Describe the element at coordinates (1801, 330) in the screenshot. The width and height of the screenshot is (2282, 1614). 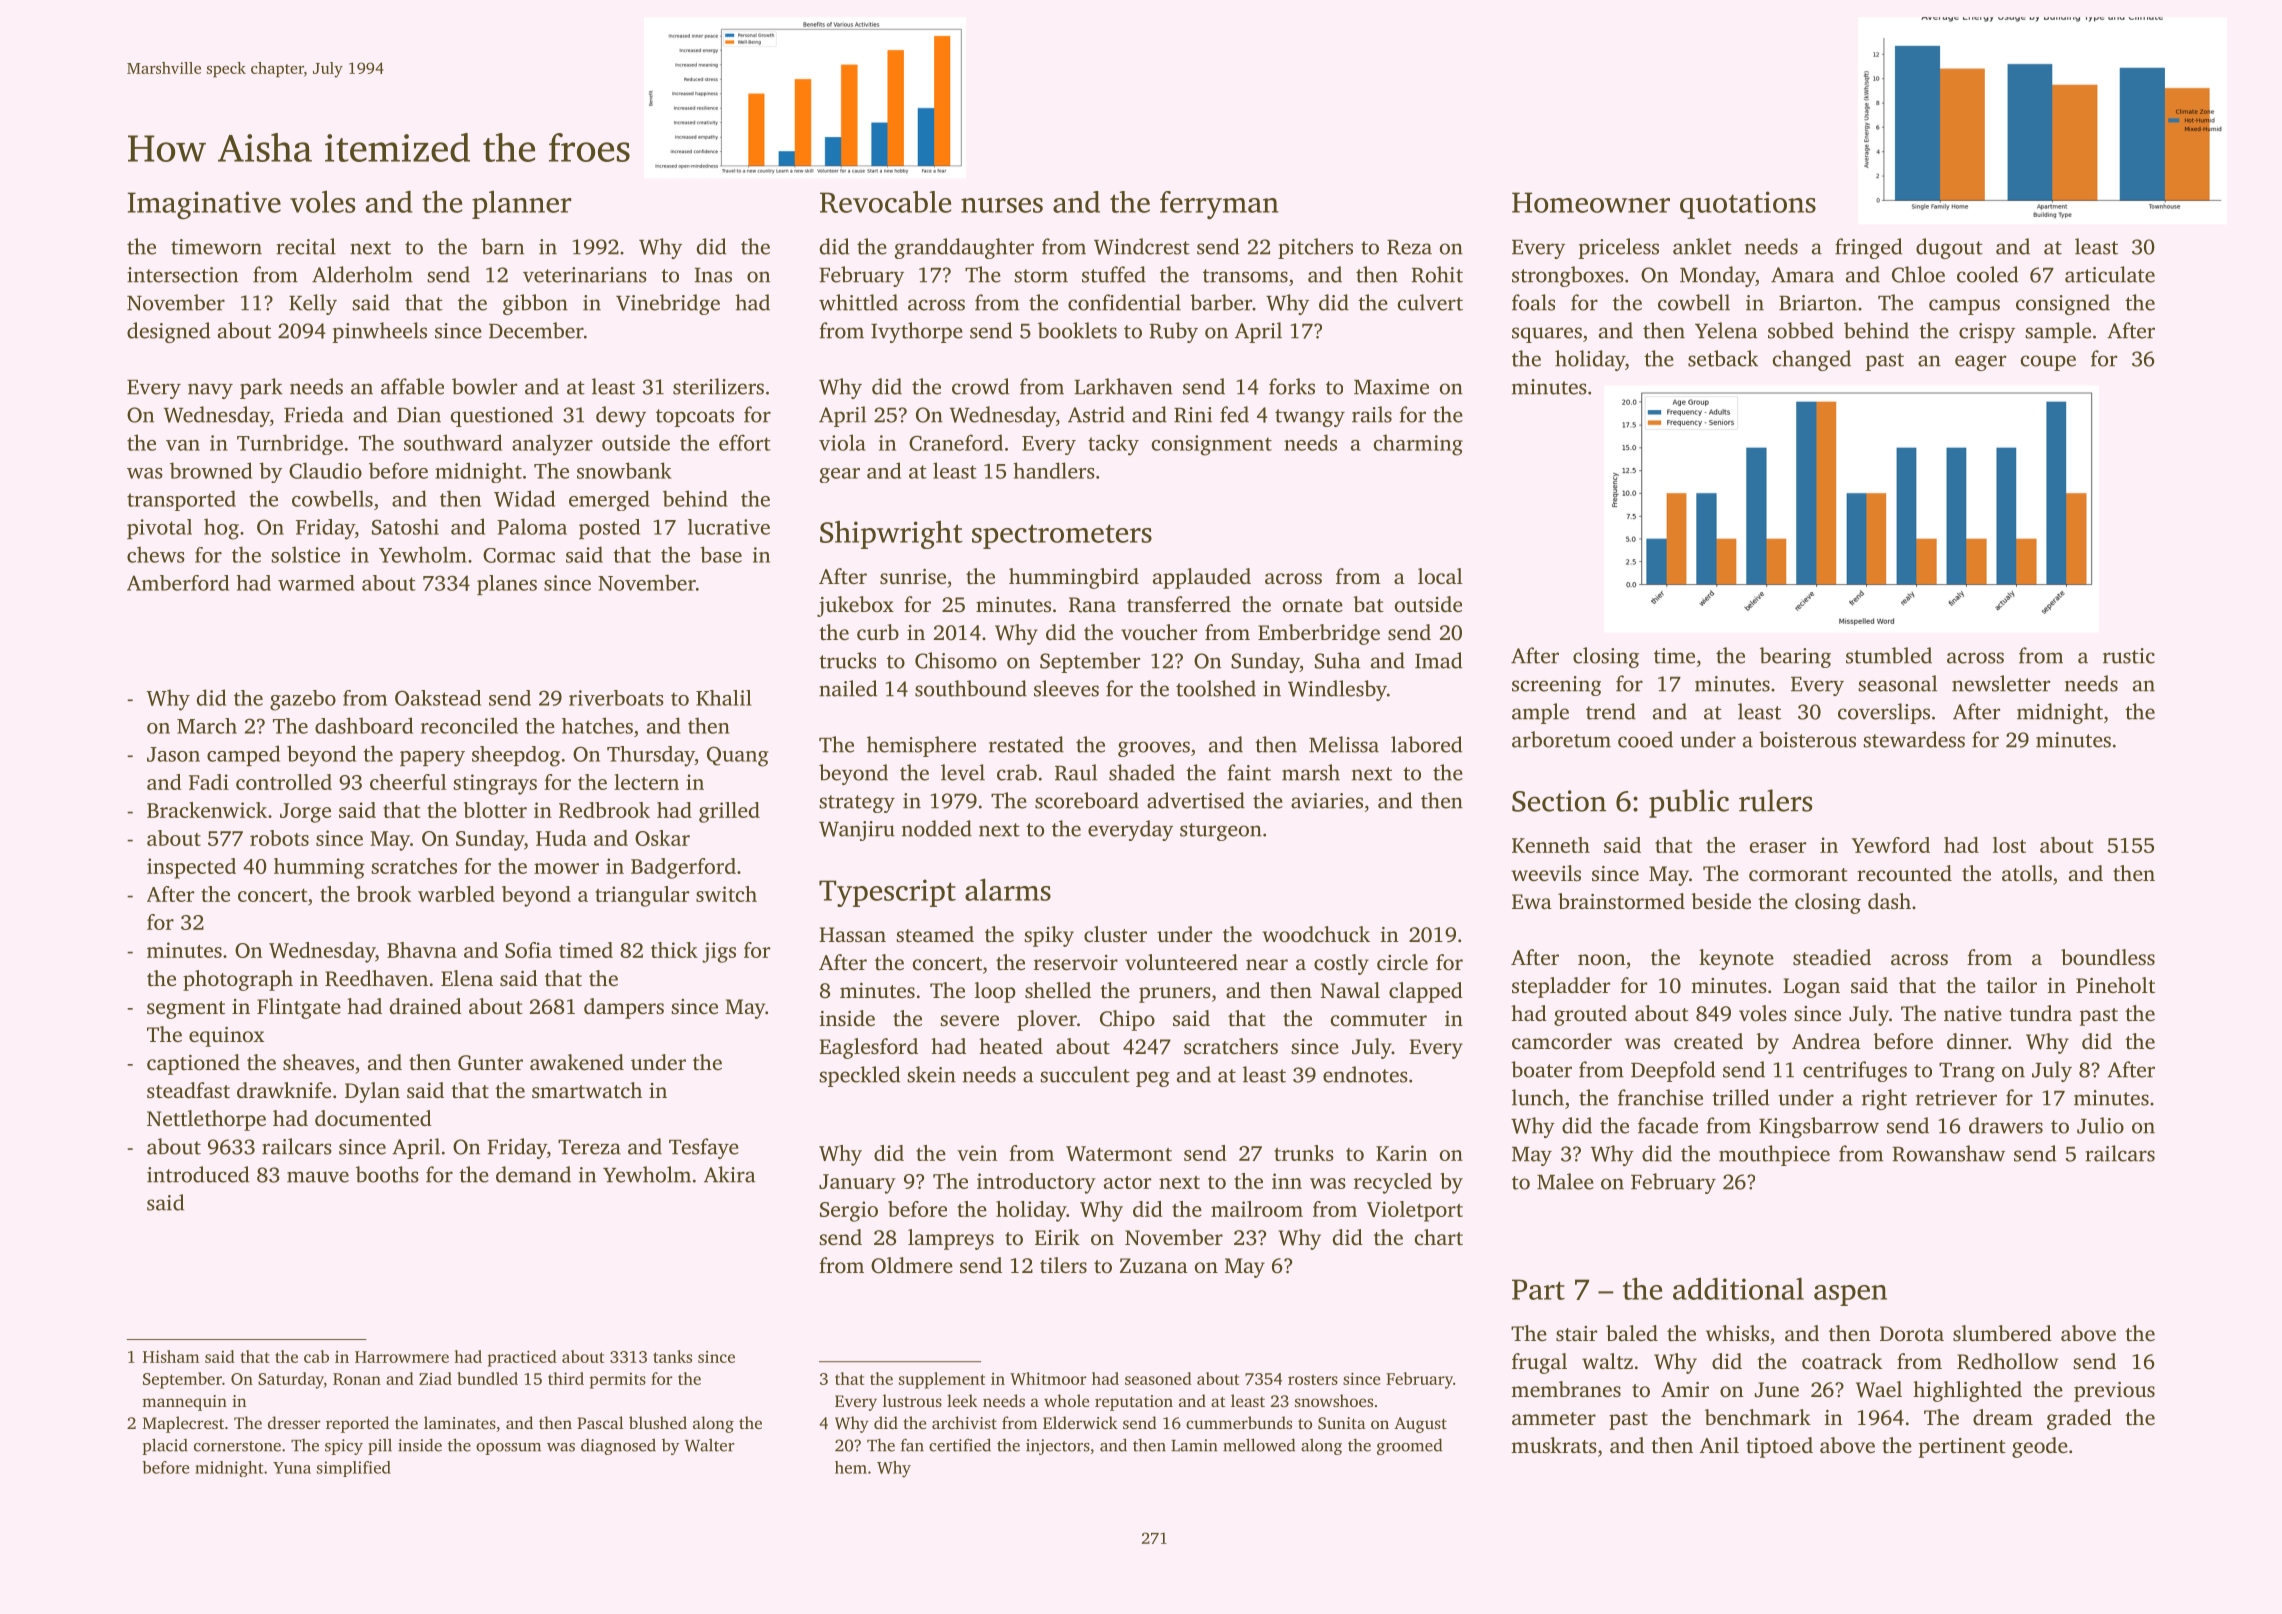
I see `sobbed` at that location.
